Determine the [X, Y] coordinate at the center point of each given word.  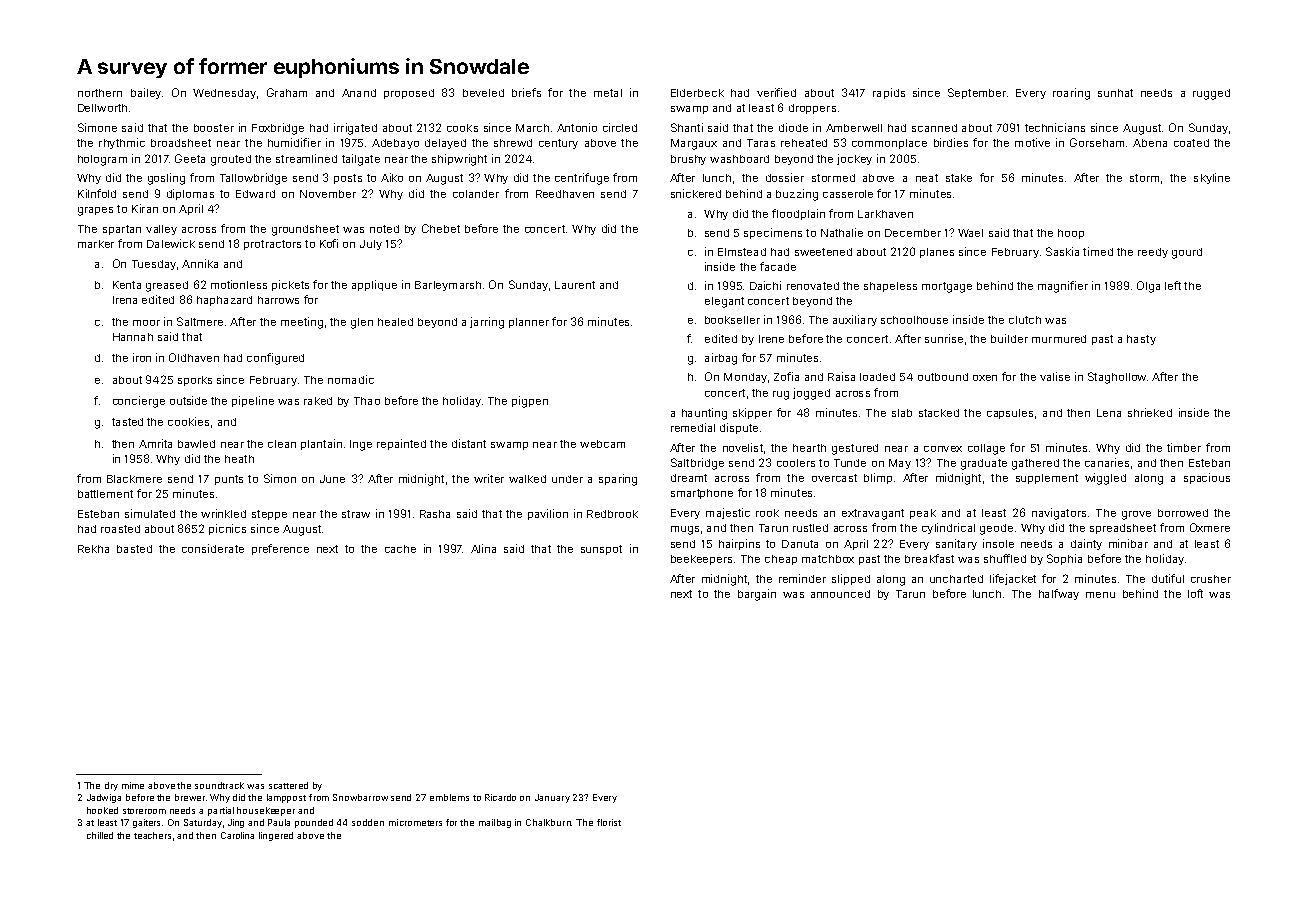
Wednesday [224, 94]
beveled [483, 93]
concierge [139, 402]
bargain [757, 595]
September [977, 93]
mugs [685, 530]
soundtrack [219, 785]
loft [1195, 593]
